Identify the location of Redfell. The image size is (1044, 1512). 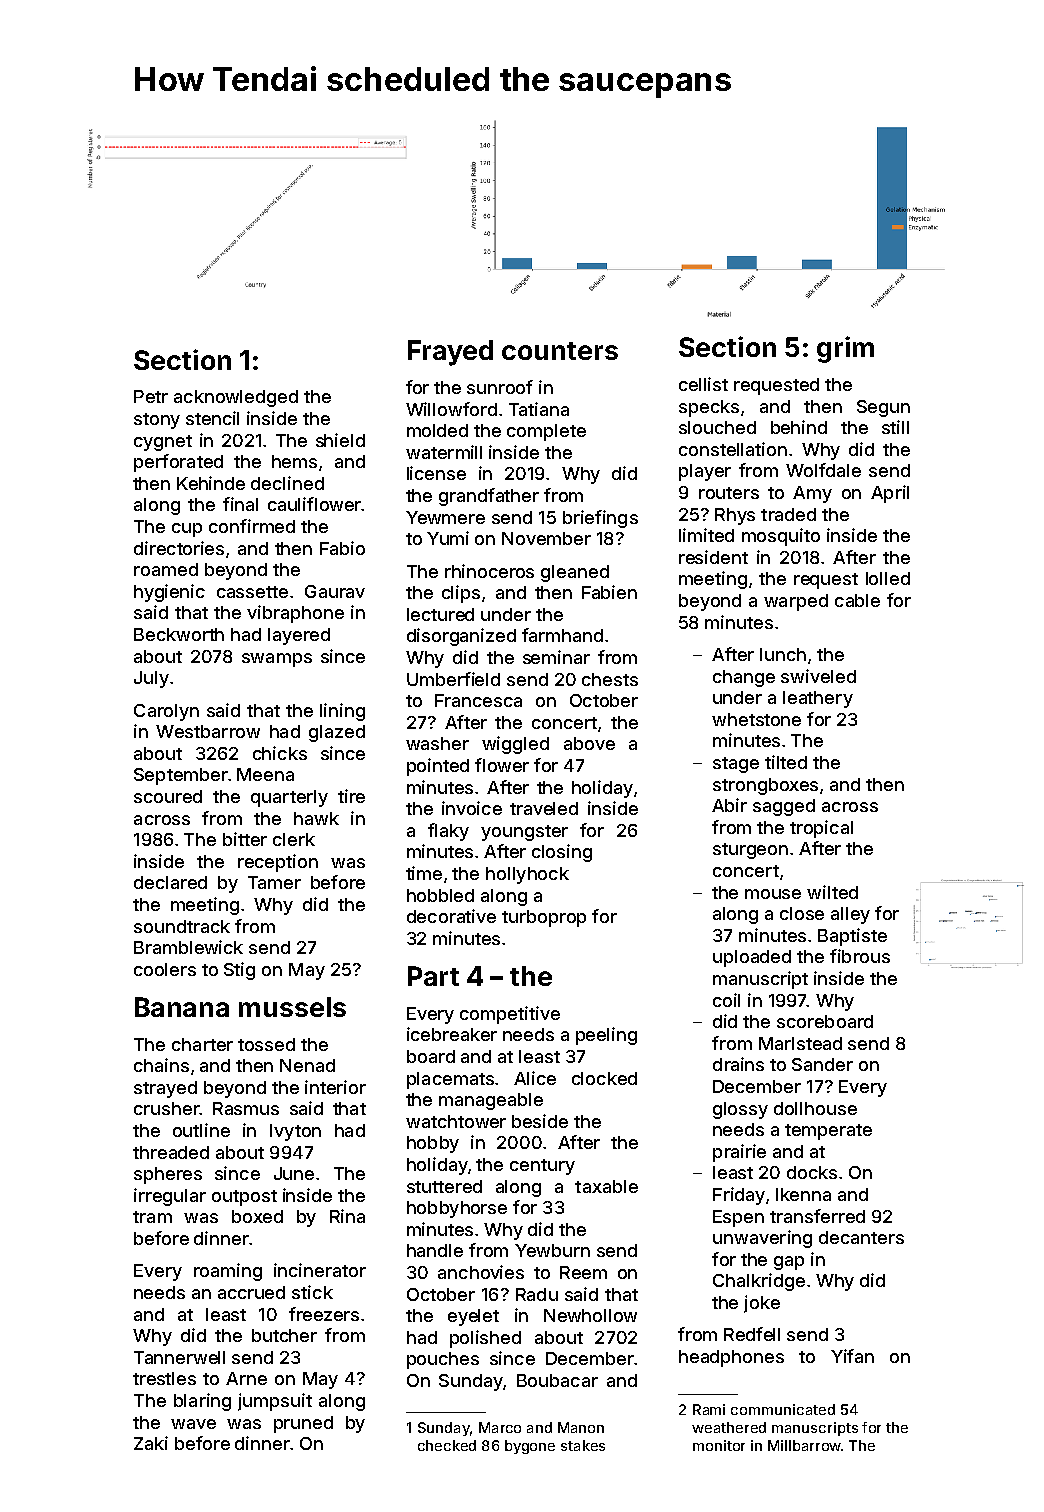
(752, 1334).
